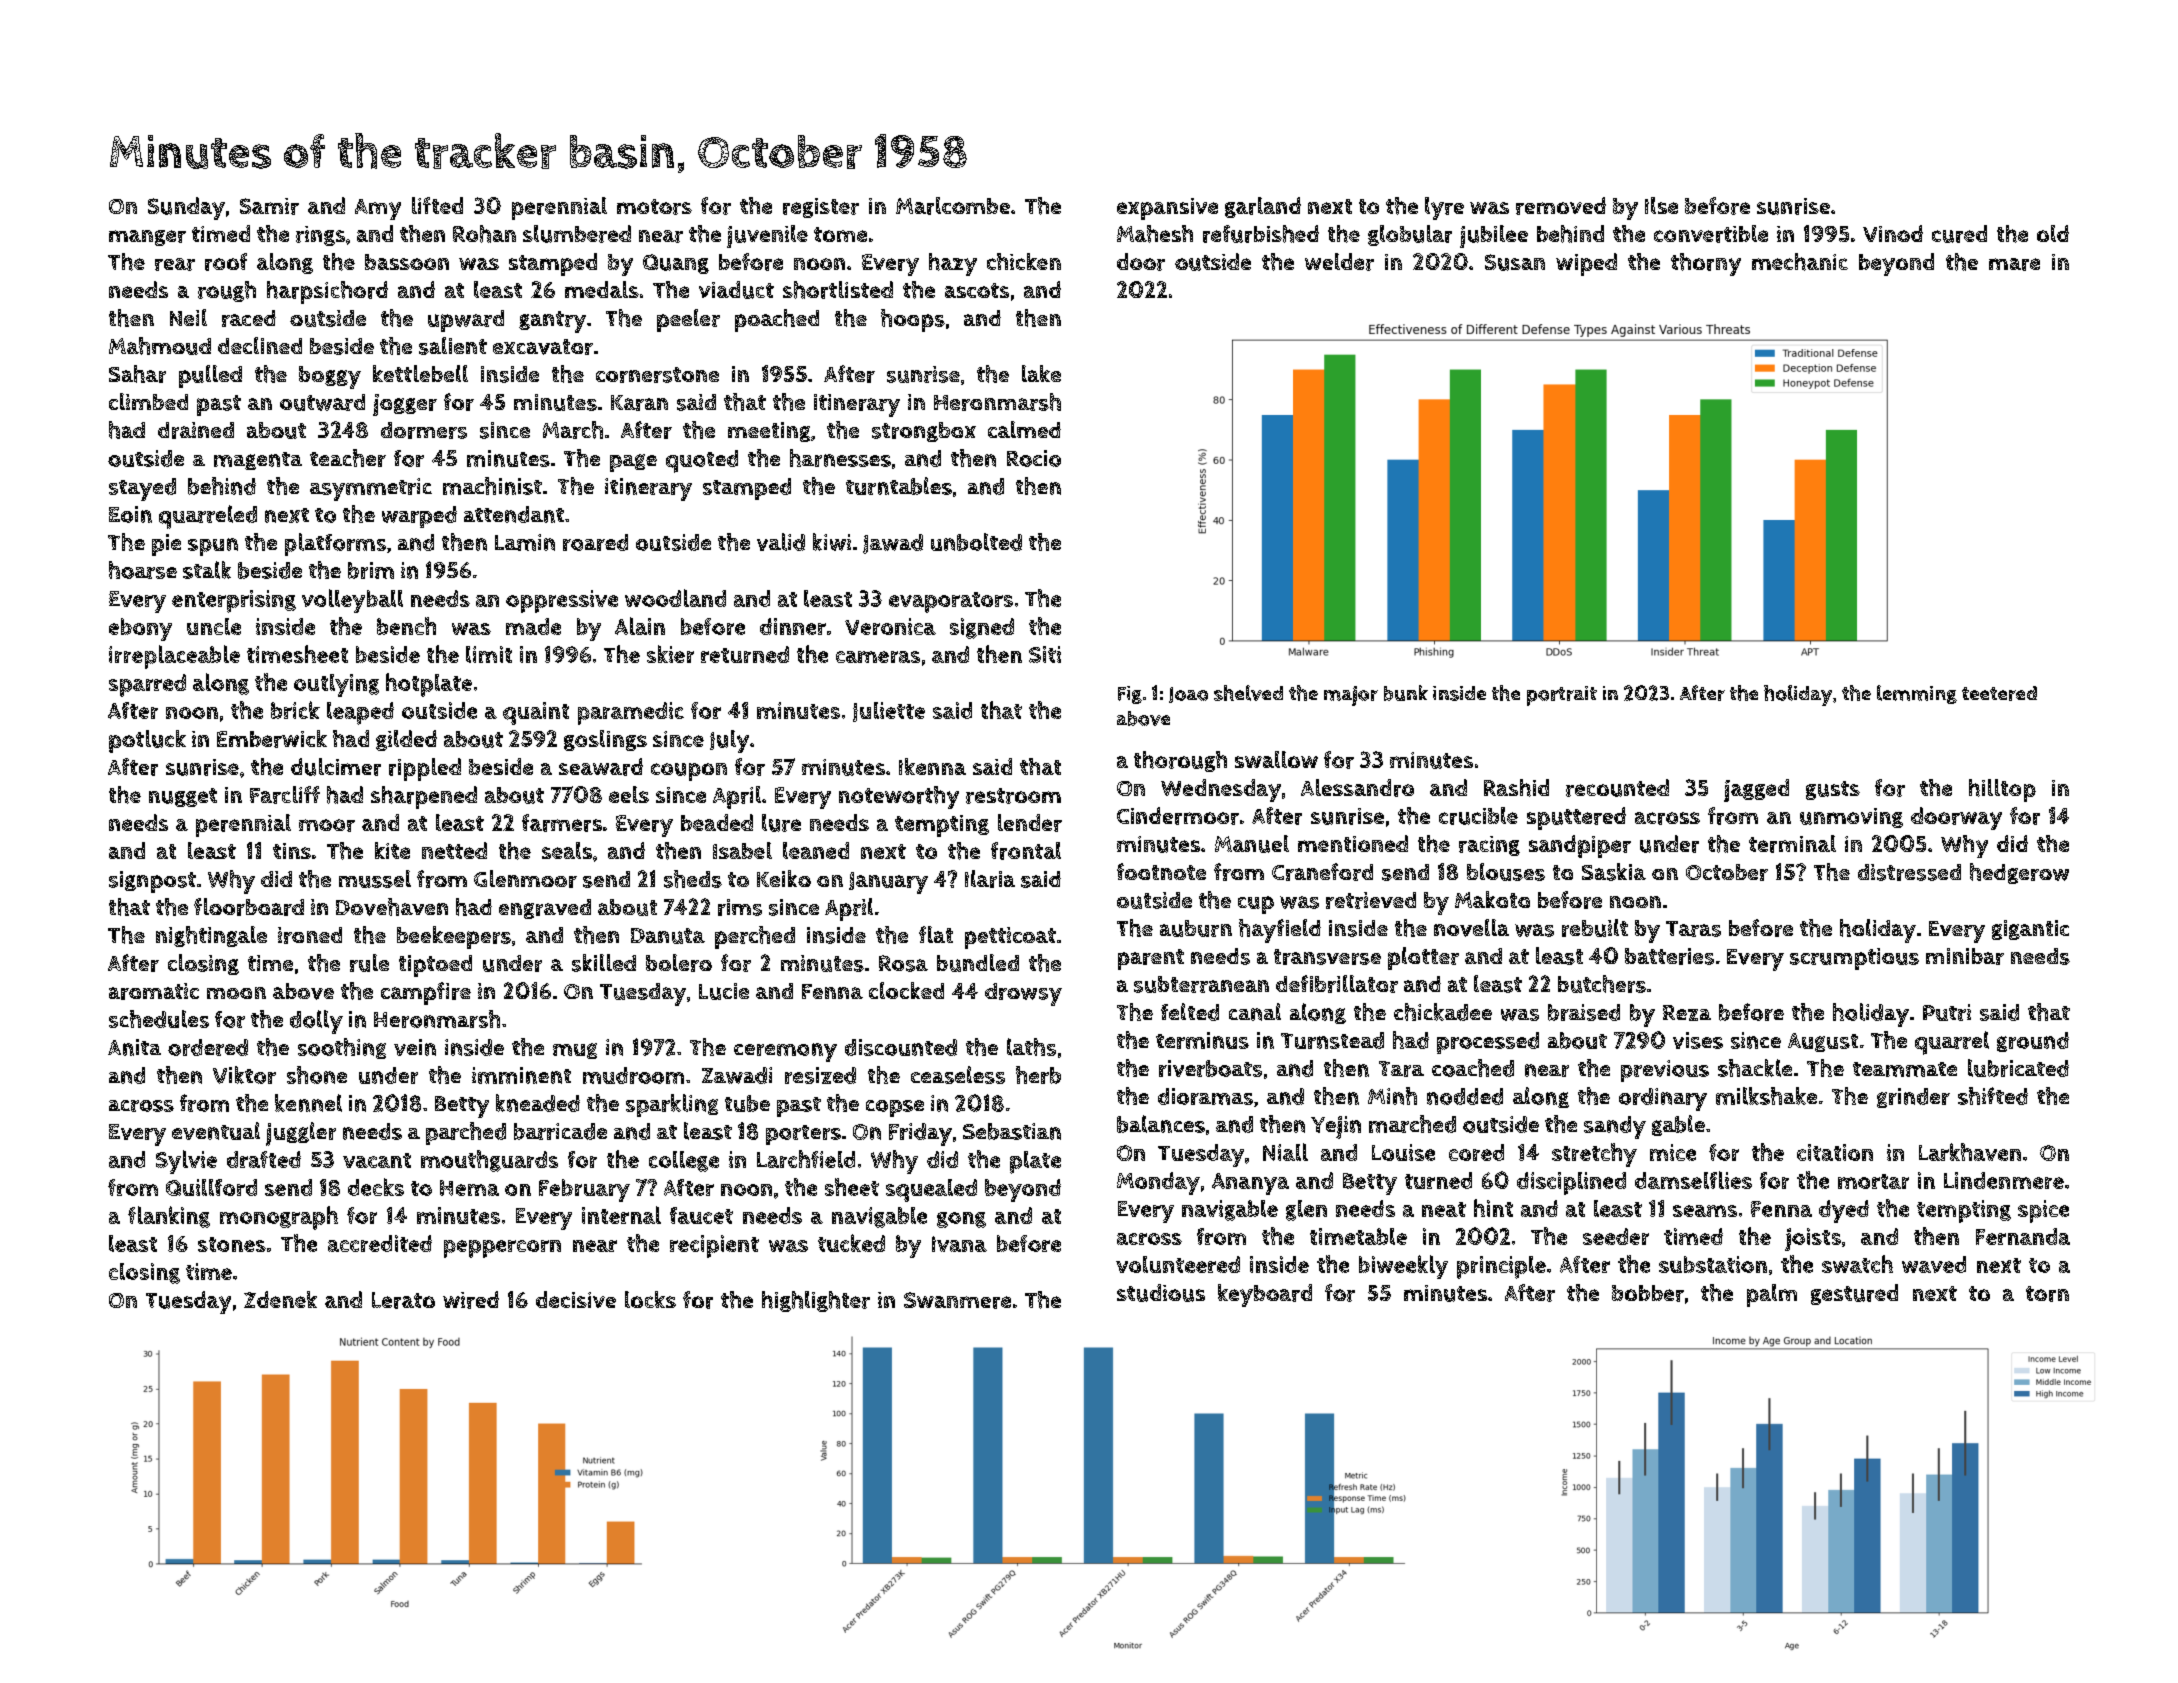 This image has width=2178, height=1683. I want to click on lemming, so click(1917, 694).
